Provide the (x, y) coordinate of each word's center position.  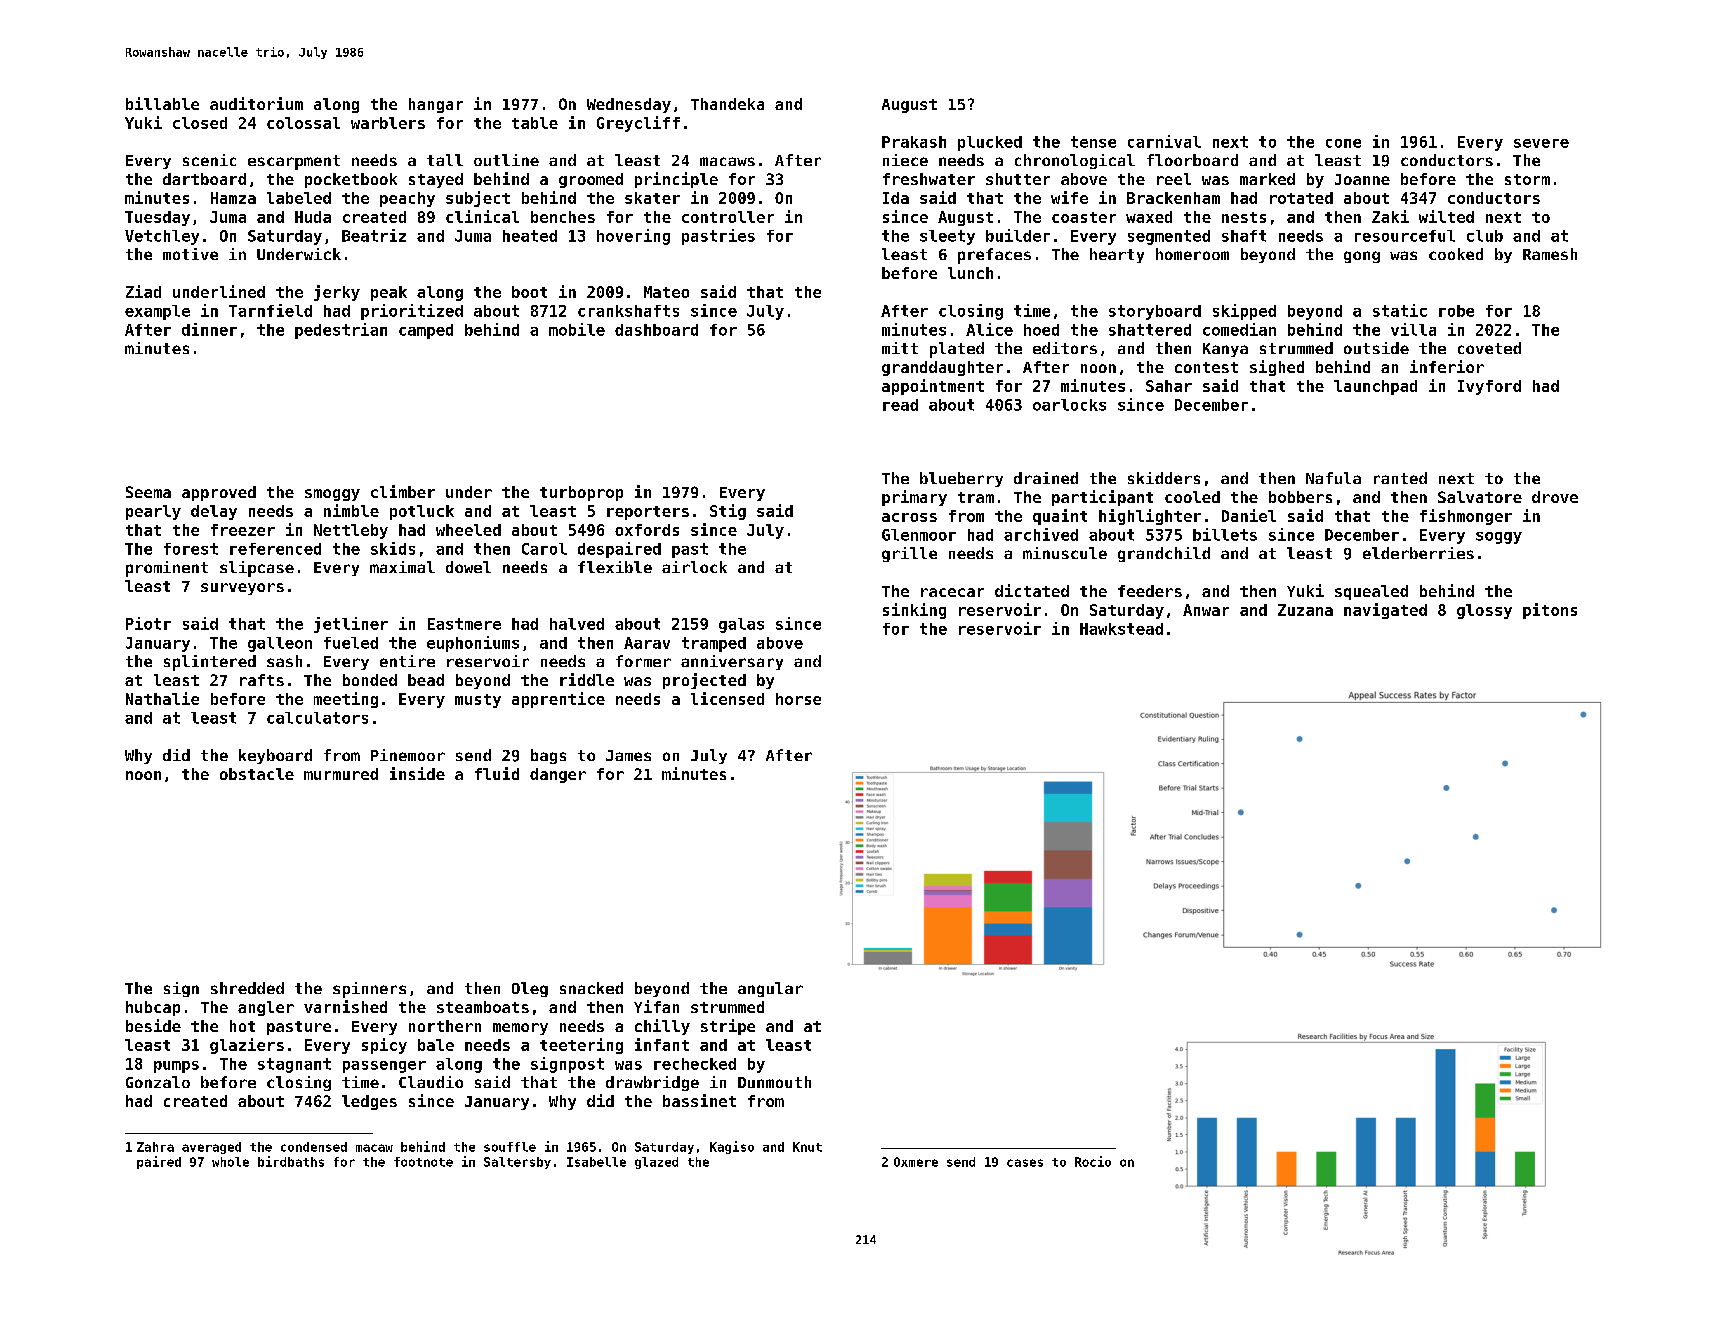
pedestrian (341, 331)
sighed (1277, 368)
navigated (1385, 611)
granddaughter (942, 368)
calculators (317, 718)
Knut (807, 1147)
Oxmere (916, 1162)
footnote (423, 1162)
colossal (303, 123)
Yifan (656, 1006)
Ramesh (1550, 254)
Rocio (1093, 1161)
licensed (727, 698)
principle (676, 180)
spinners (369, 990)
